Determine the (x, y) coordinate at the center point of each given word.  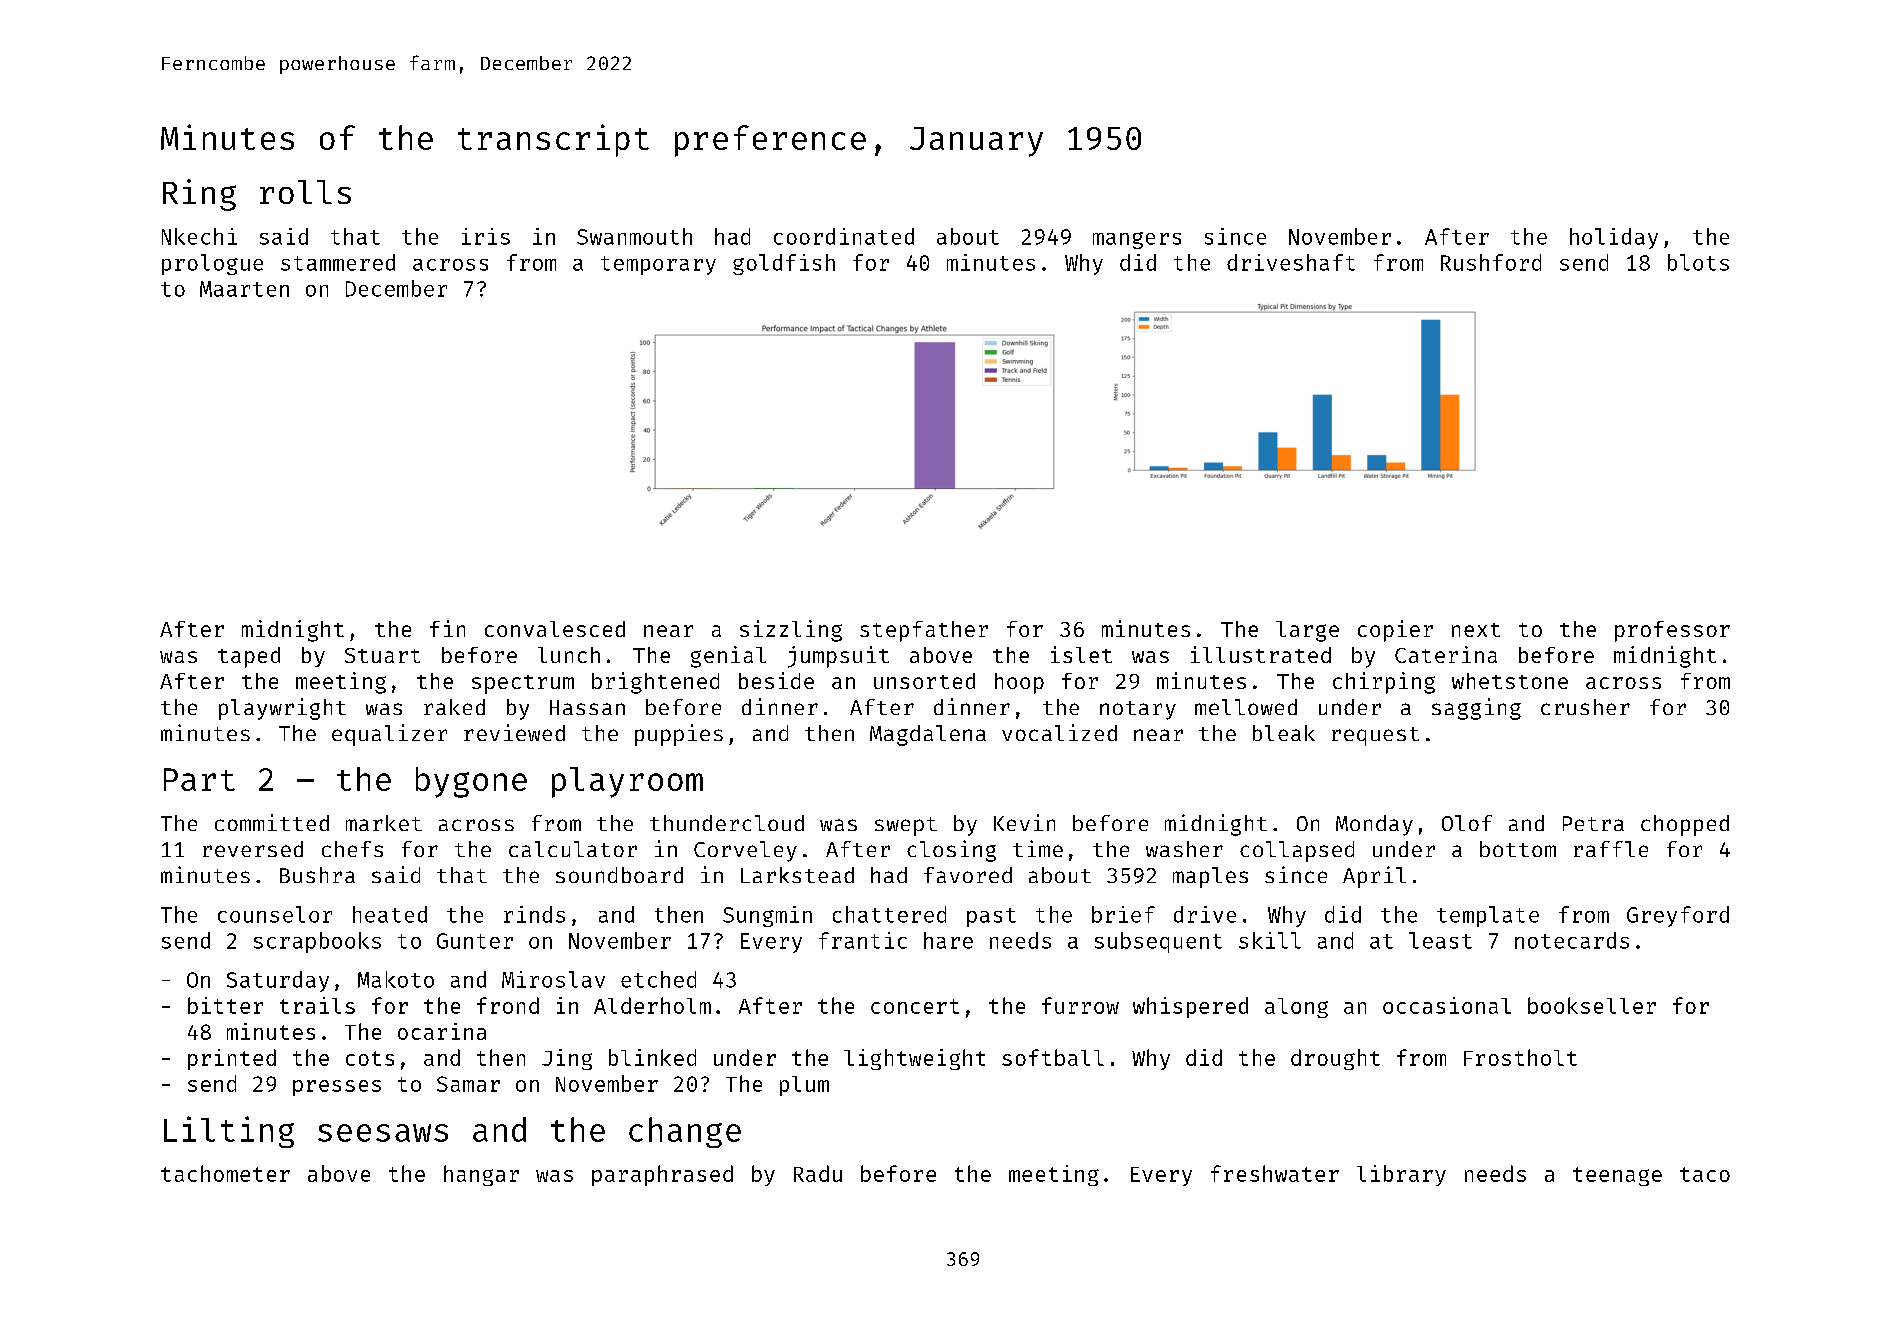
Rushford (1491, 262)
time (1038, 848)
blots (1698, 262)
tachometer (225, 1173)
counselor (275, 914)
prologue (212, 264)
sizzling (791, 631)
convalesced (555, 629)
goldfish (784, 264)
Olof (1467, 823)
